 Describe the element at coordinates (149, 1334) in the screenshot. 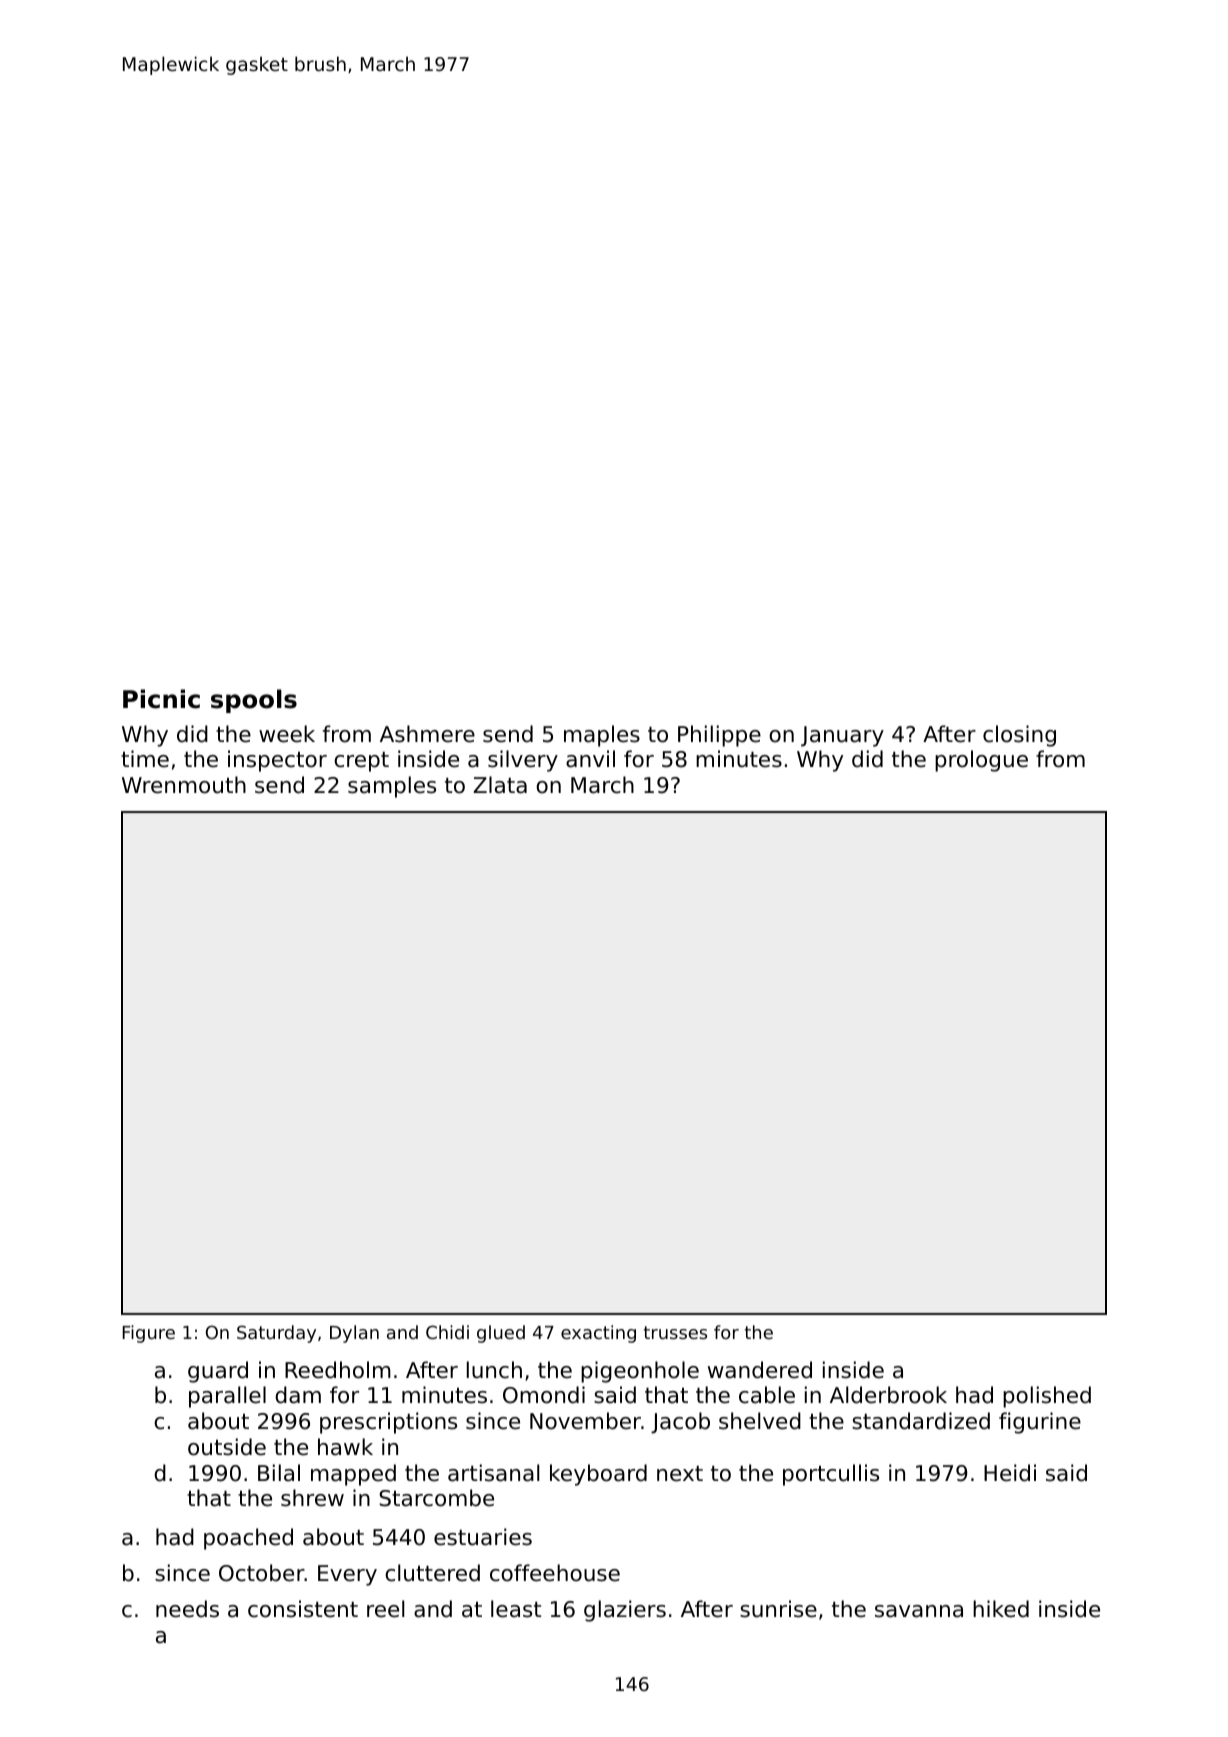

I see `Figure` at that location.
